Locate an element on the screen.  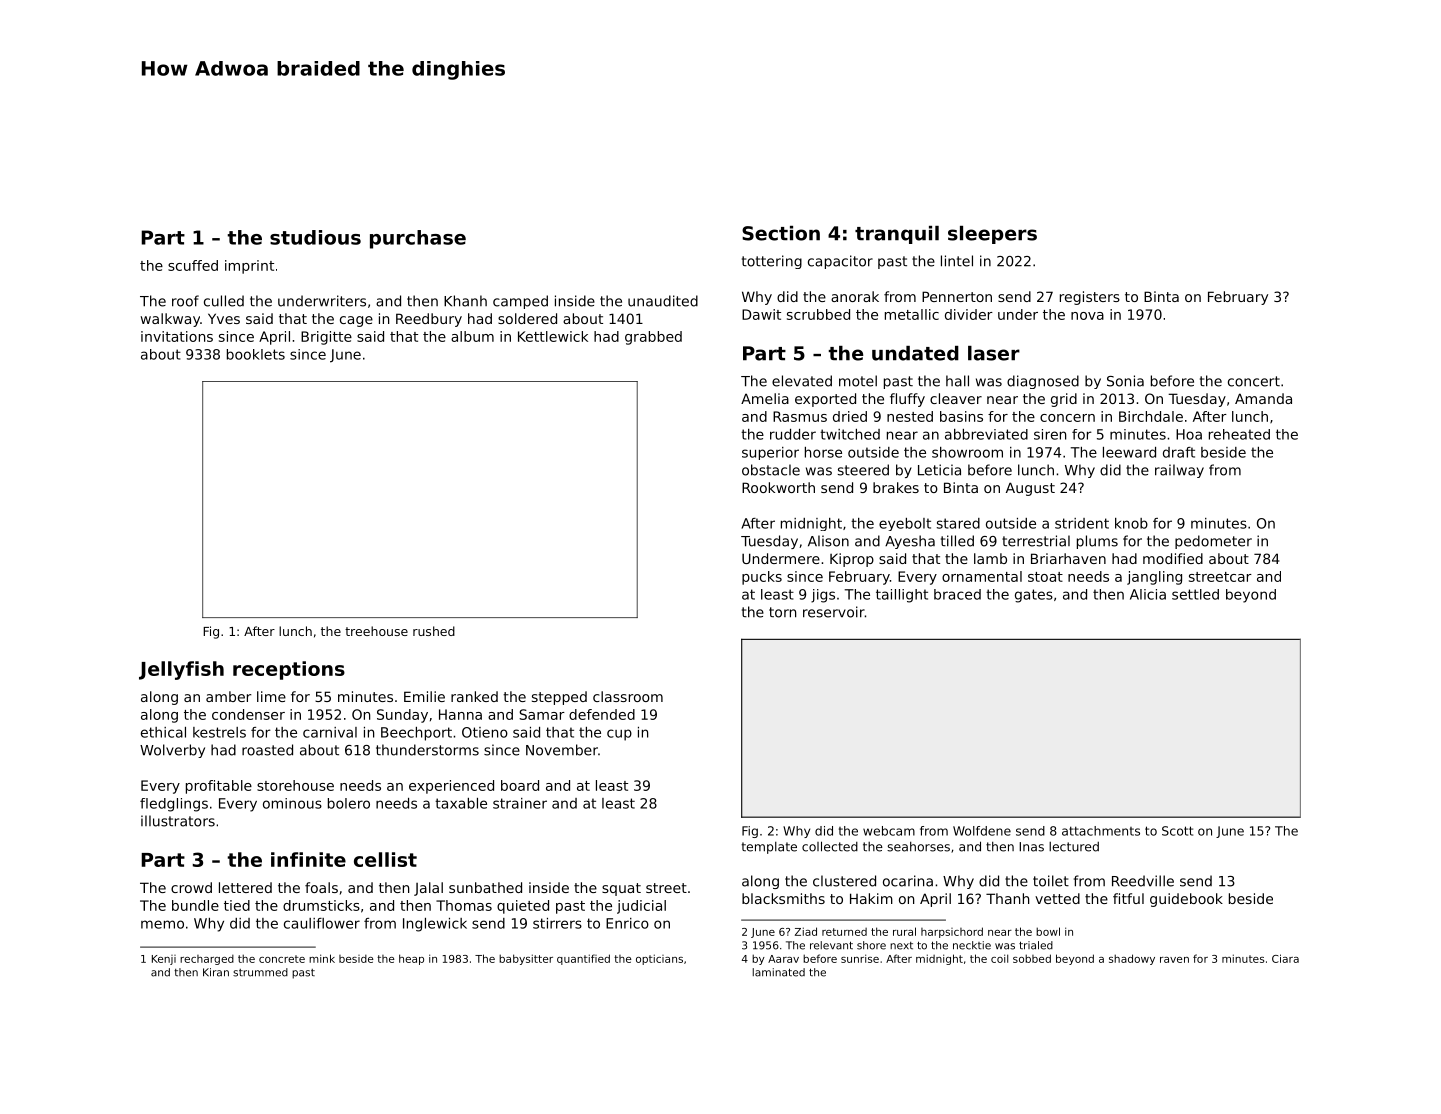
classroom is located at coordinates (628, 696).
